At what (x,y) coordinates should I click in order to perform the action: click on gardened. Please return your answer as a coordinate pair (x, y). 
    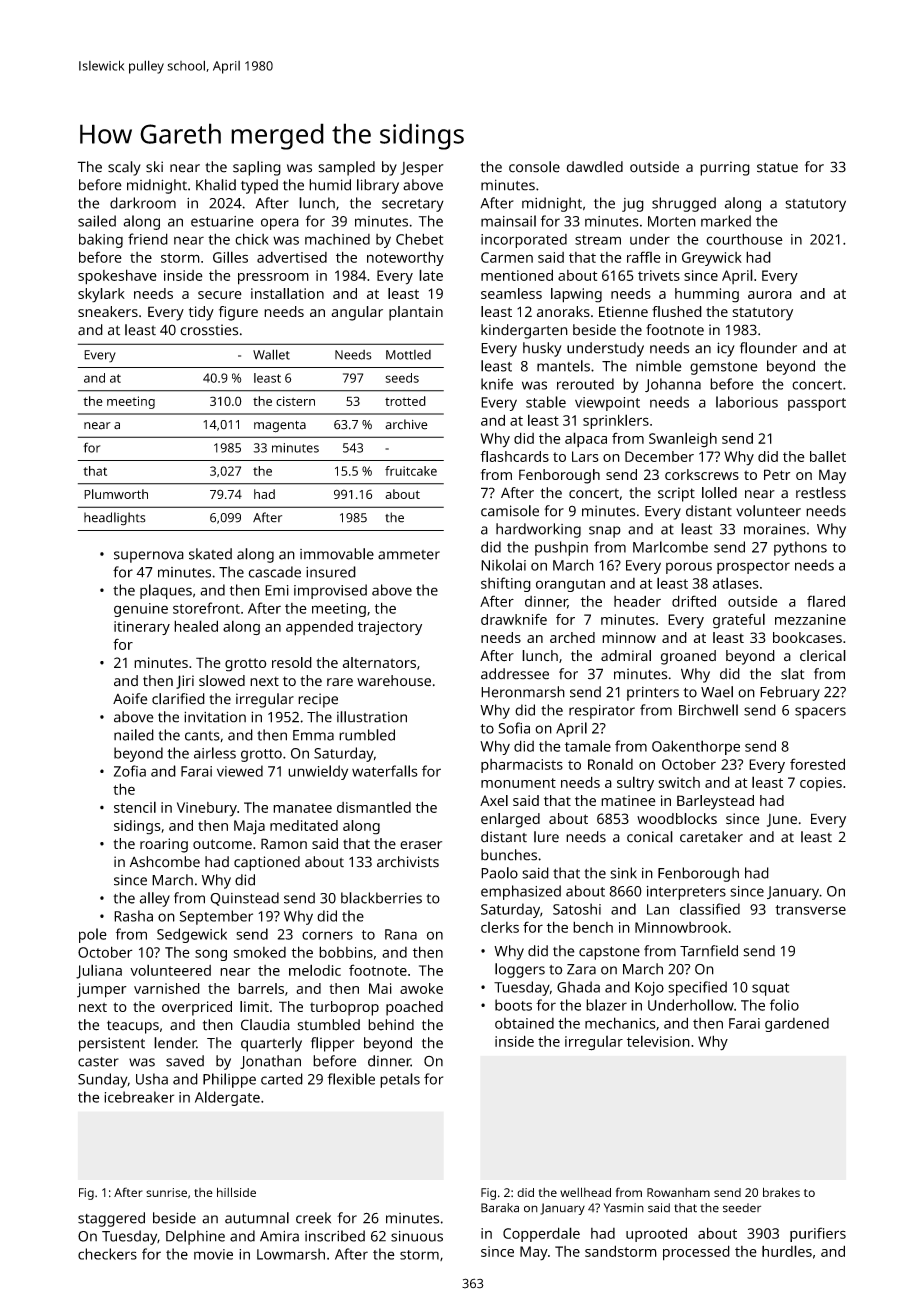
    Looking at the image, I should click on (797, 1025).
